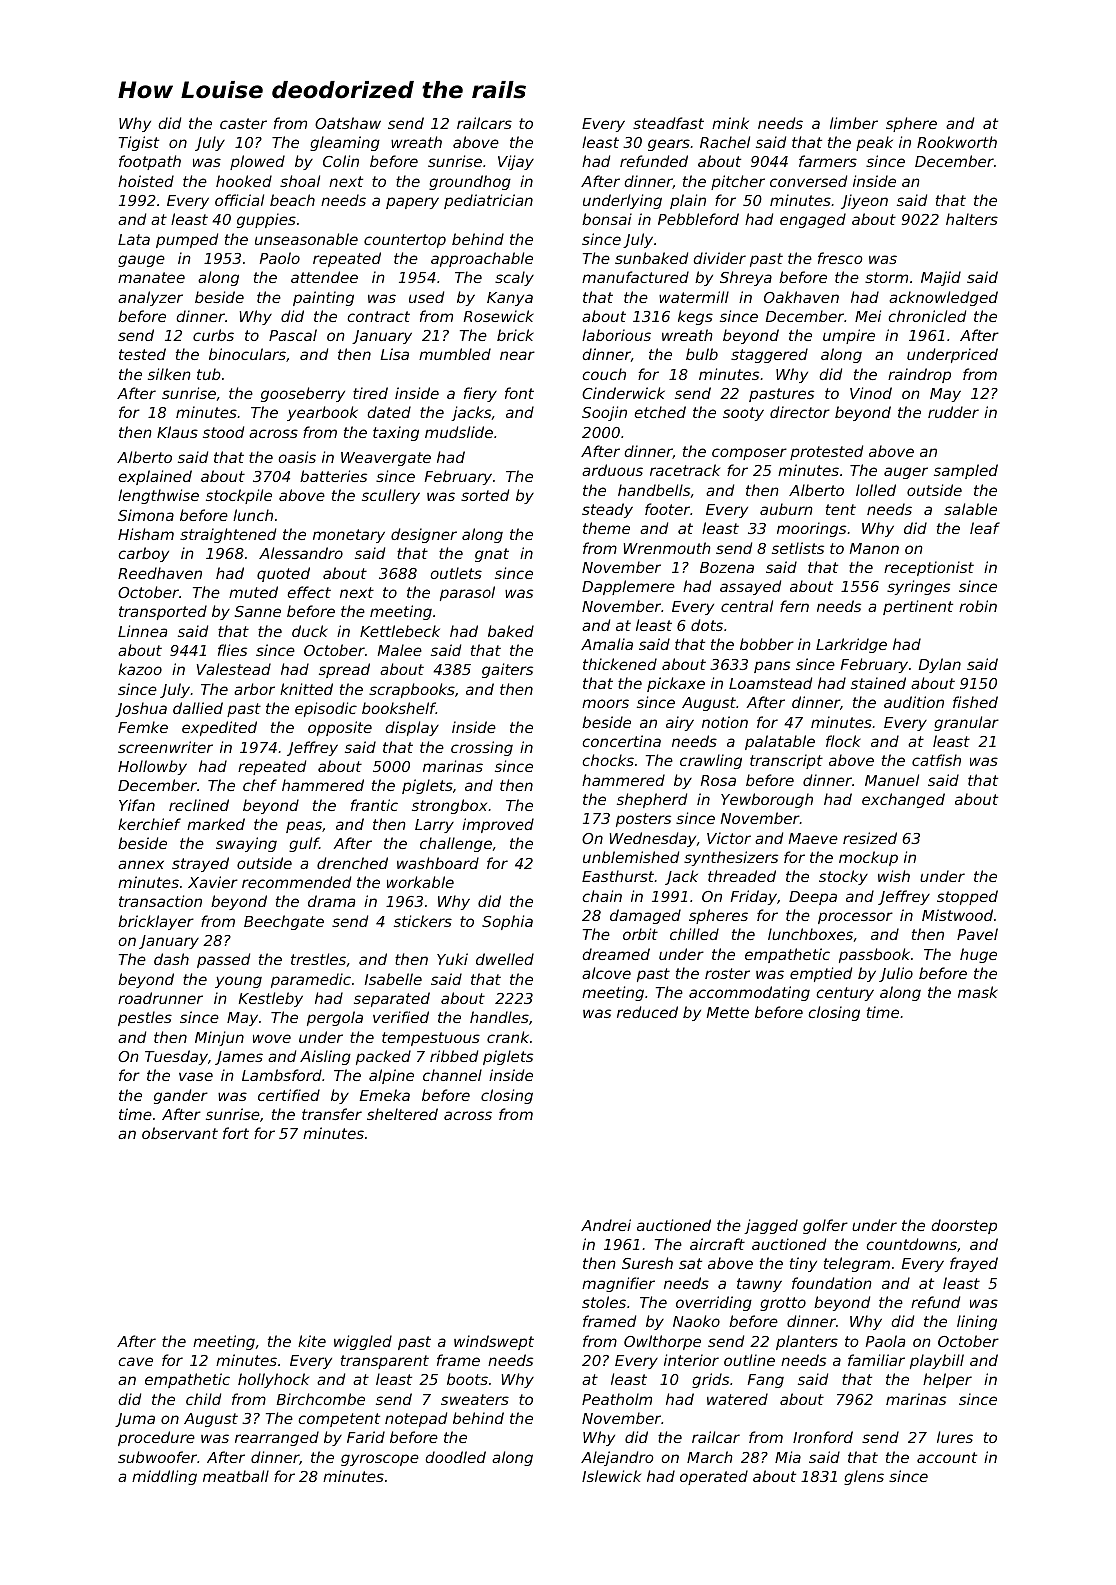 The width and height of the screenshot is (1116, 1585). Describe the element at coordinates (975, 702) in the screenshot. I see `fished` at that location.
